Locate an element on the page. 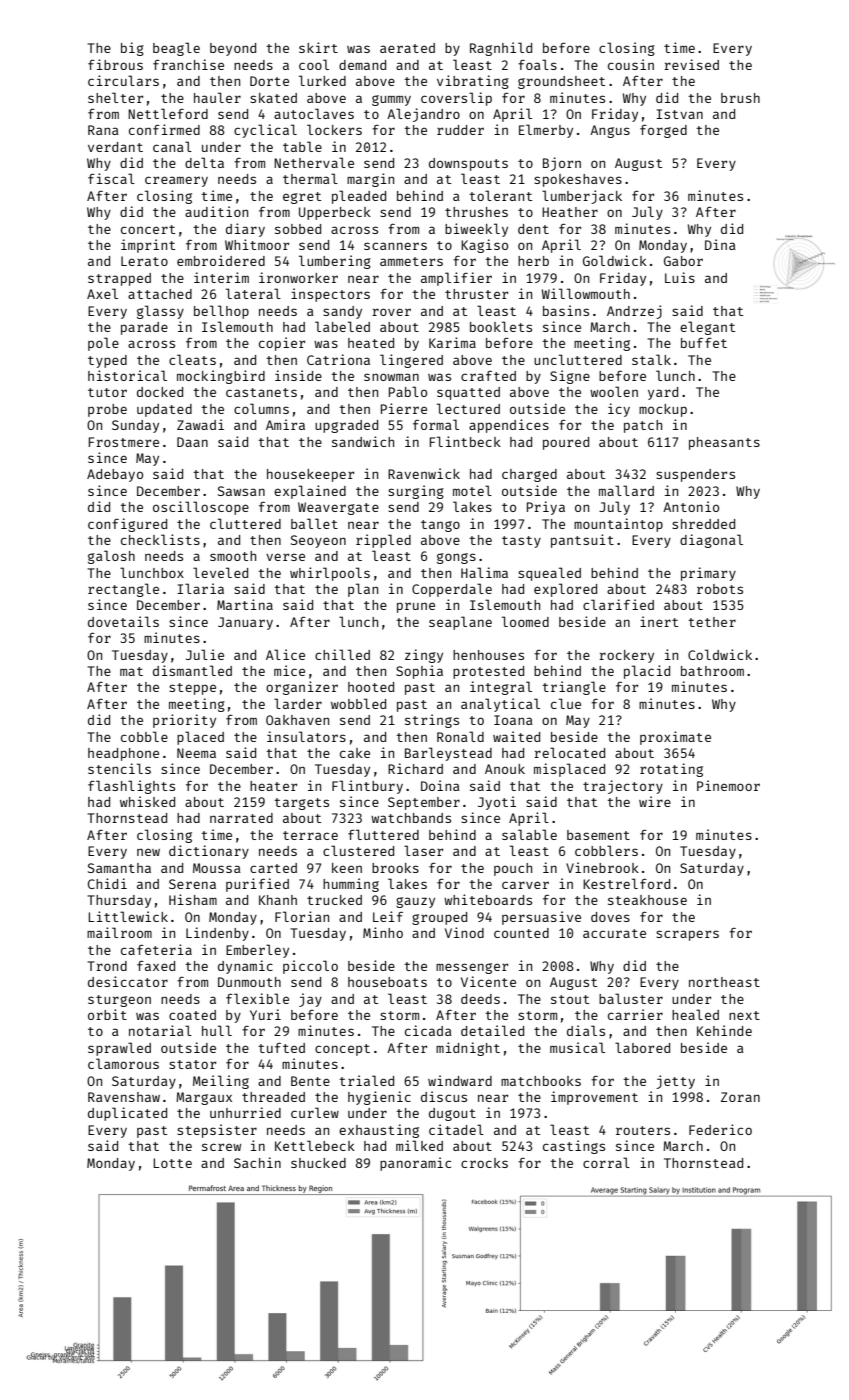  icy is located at coordinates (619, 410).
